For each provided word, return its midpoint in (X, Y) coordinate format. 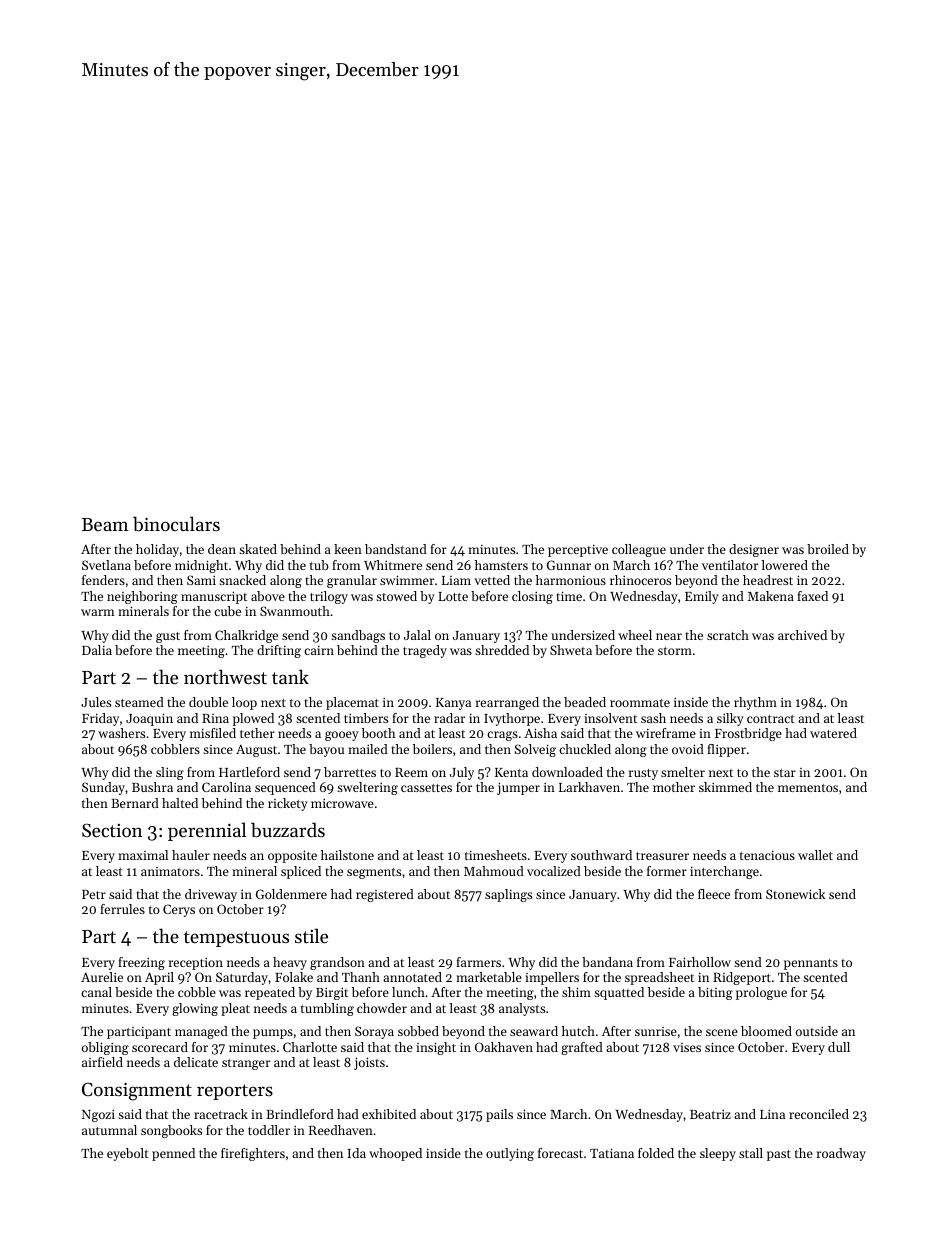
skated (258, 549)
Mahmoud (494, 871)
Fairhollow (700, 962)
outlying (510, 1154)
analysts (522, 1009)
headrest (768, 580)
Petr (94, 894)
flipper (726, 750)
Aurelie (102, 977)
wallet (815, 855)
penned (173, 1154)
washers (121, 733)
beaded (585, 702)
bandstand (396, 549)
